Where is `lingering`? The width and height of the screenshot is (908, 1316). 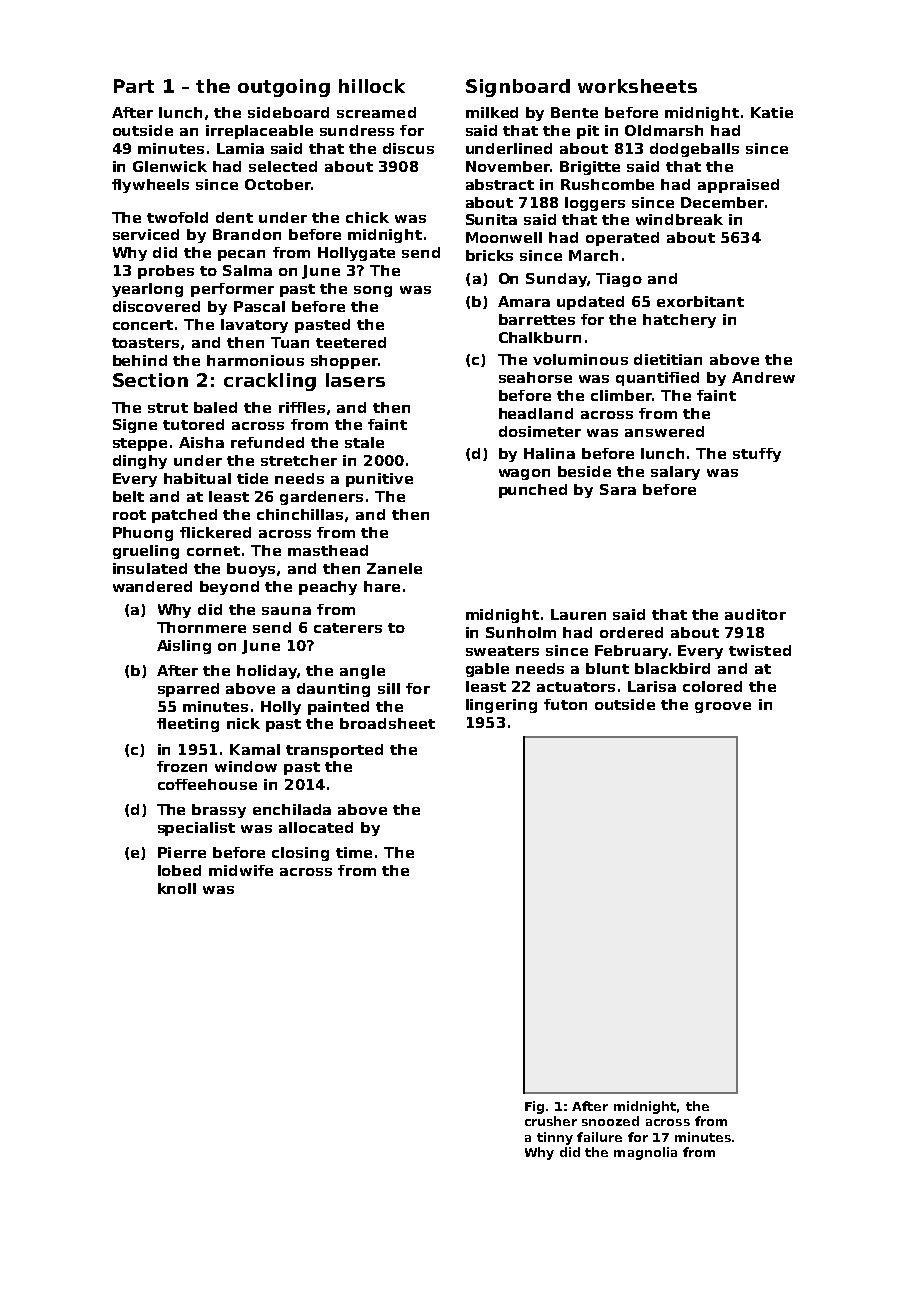 lingering is located at coordinates (501, 706).
